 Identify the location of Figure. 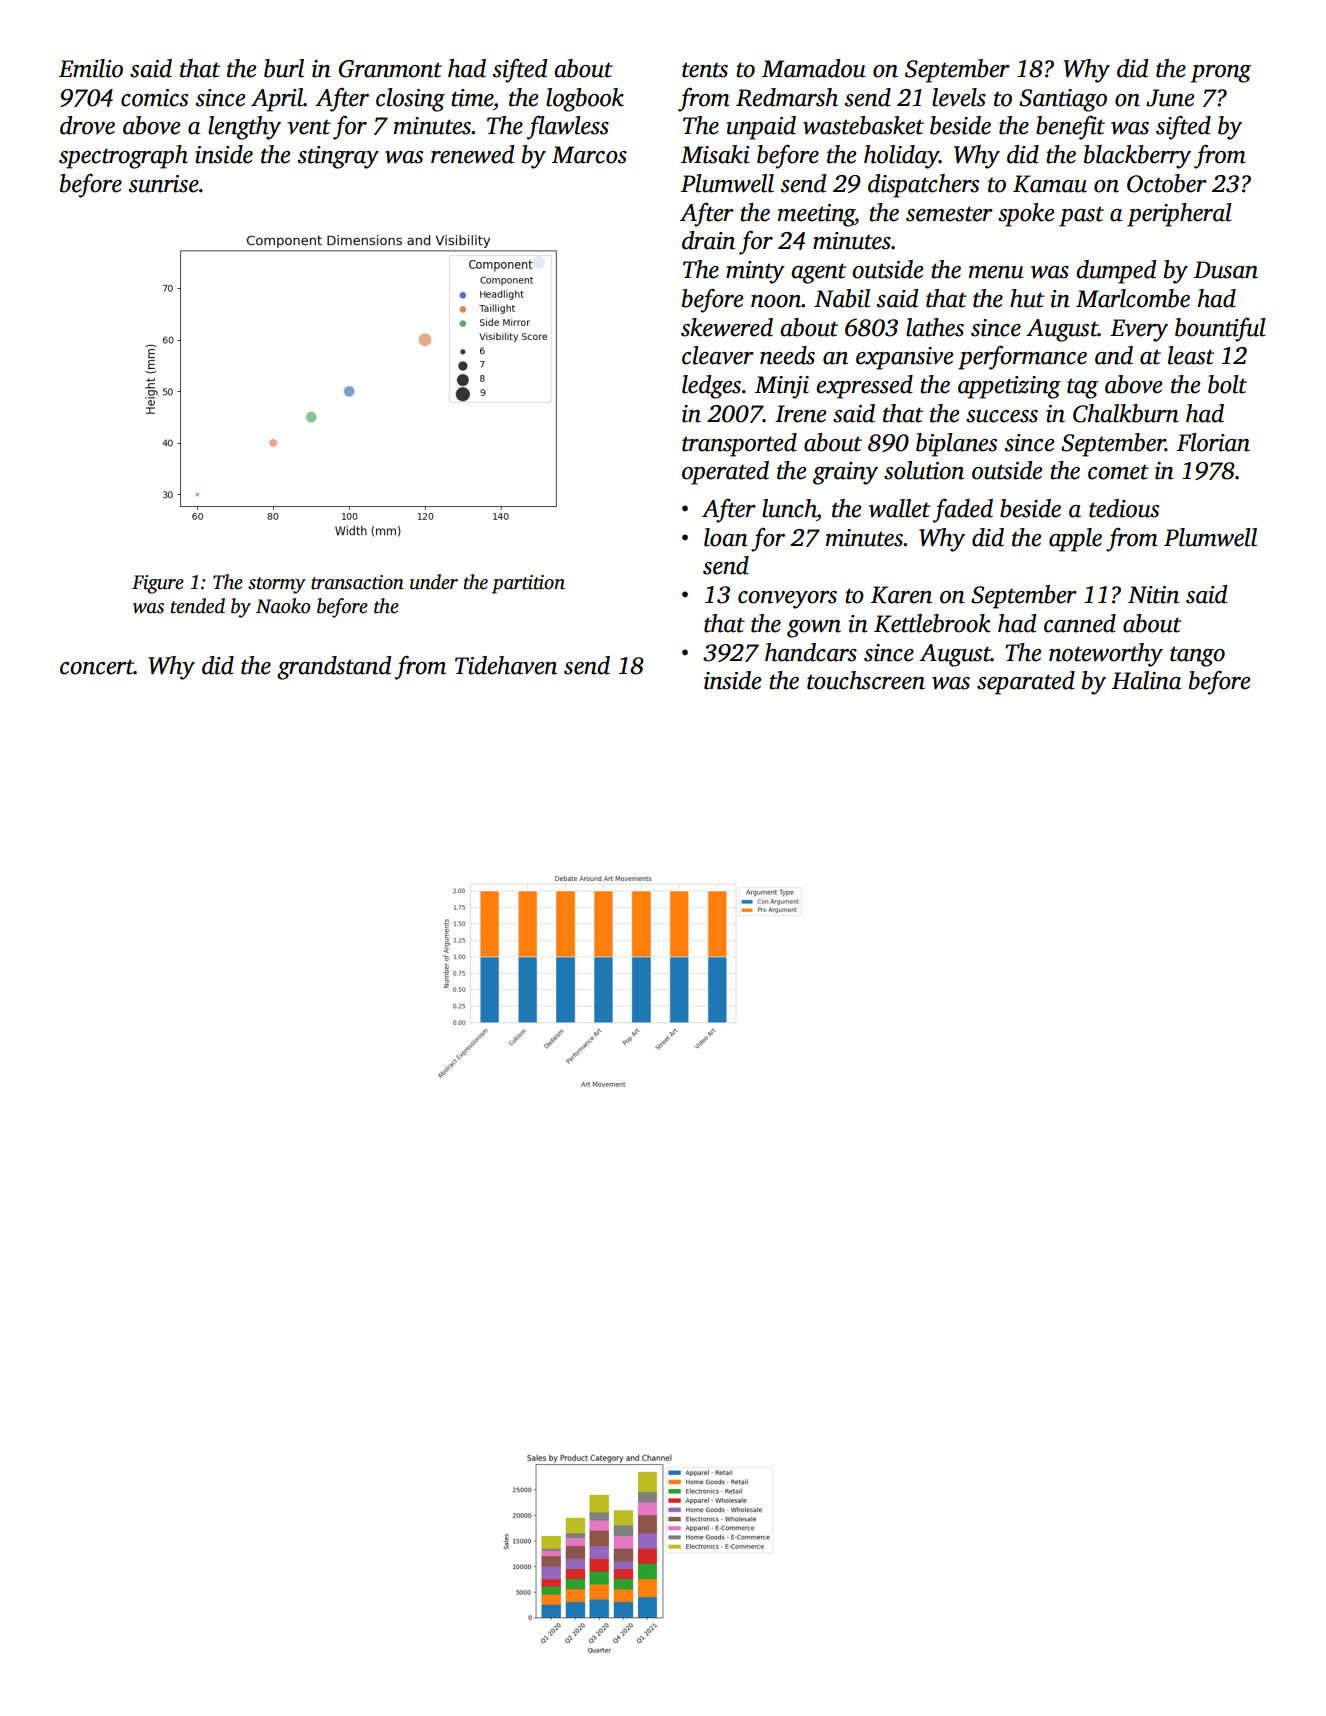
(158, 584).
